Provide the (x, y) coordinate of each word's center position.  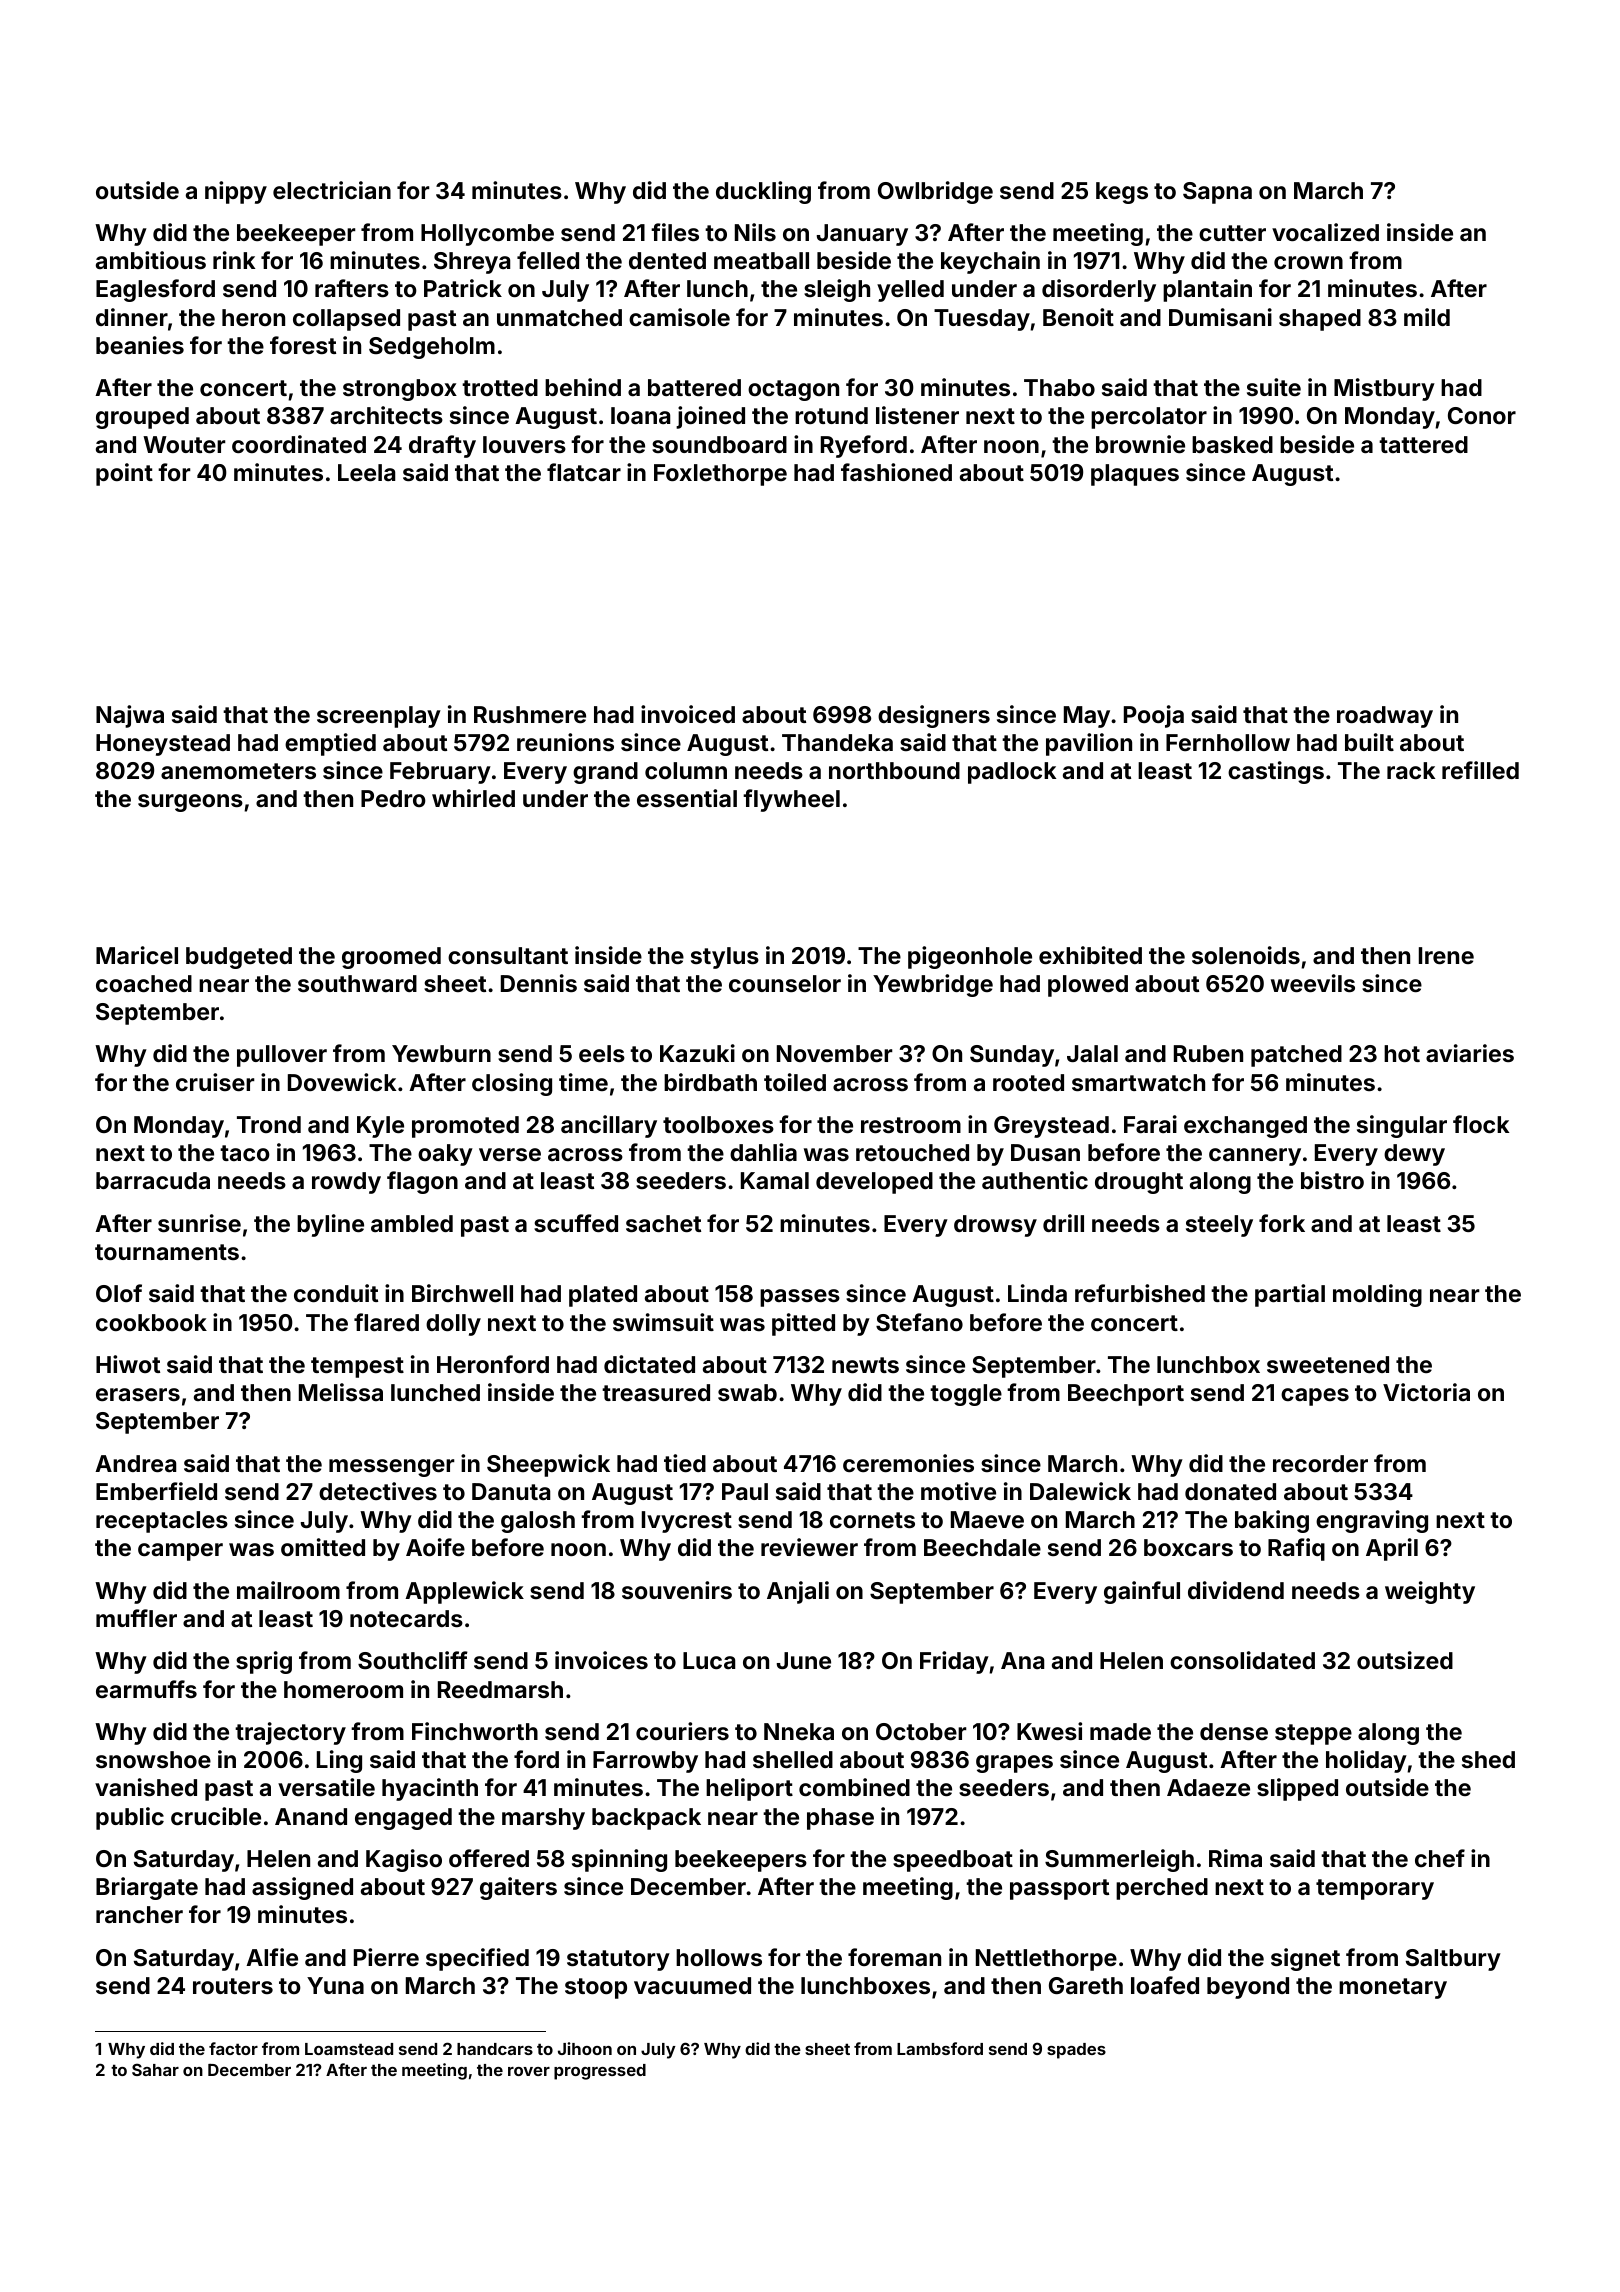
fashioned (896, 472)
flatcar (584, 472)
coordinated (299, 444)
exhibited (1090, 955)
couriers (682, 1731)
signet (1305, 1959)
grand (605, 773)
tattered (1423, 444)
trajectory (290, 1733)
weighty (1430, 1592)
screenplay (379, 717)
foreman (894, 1957)
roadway (1385, 717)
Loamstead (349, 2049)
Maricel (137, 955)
